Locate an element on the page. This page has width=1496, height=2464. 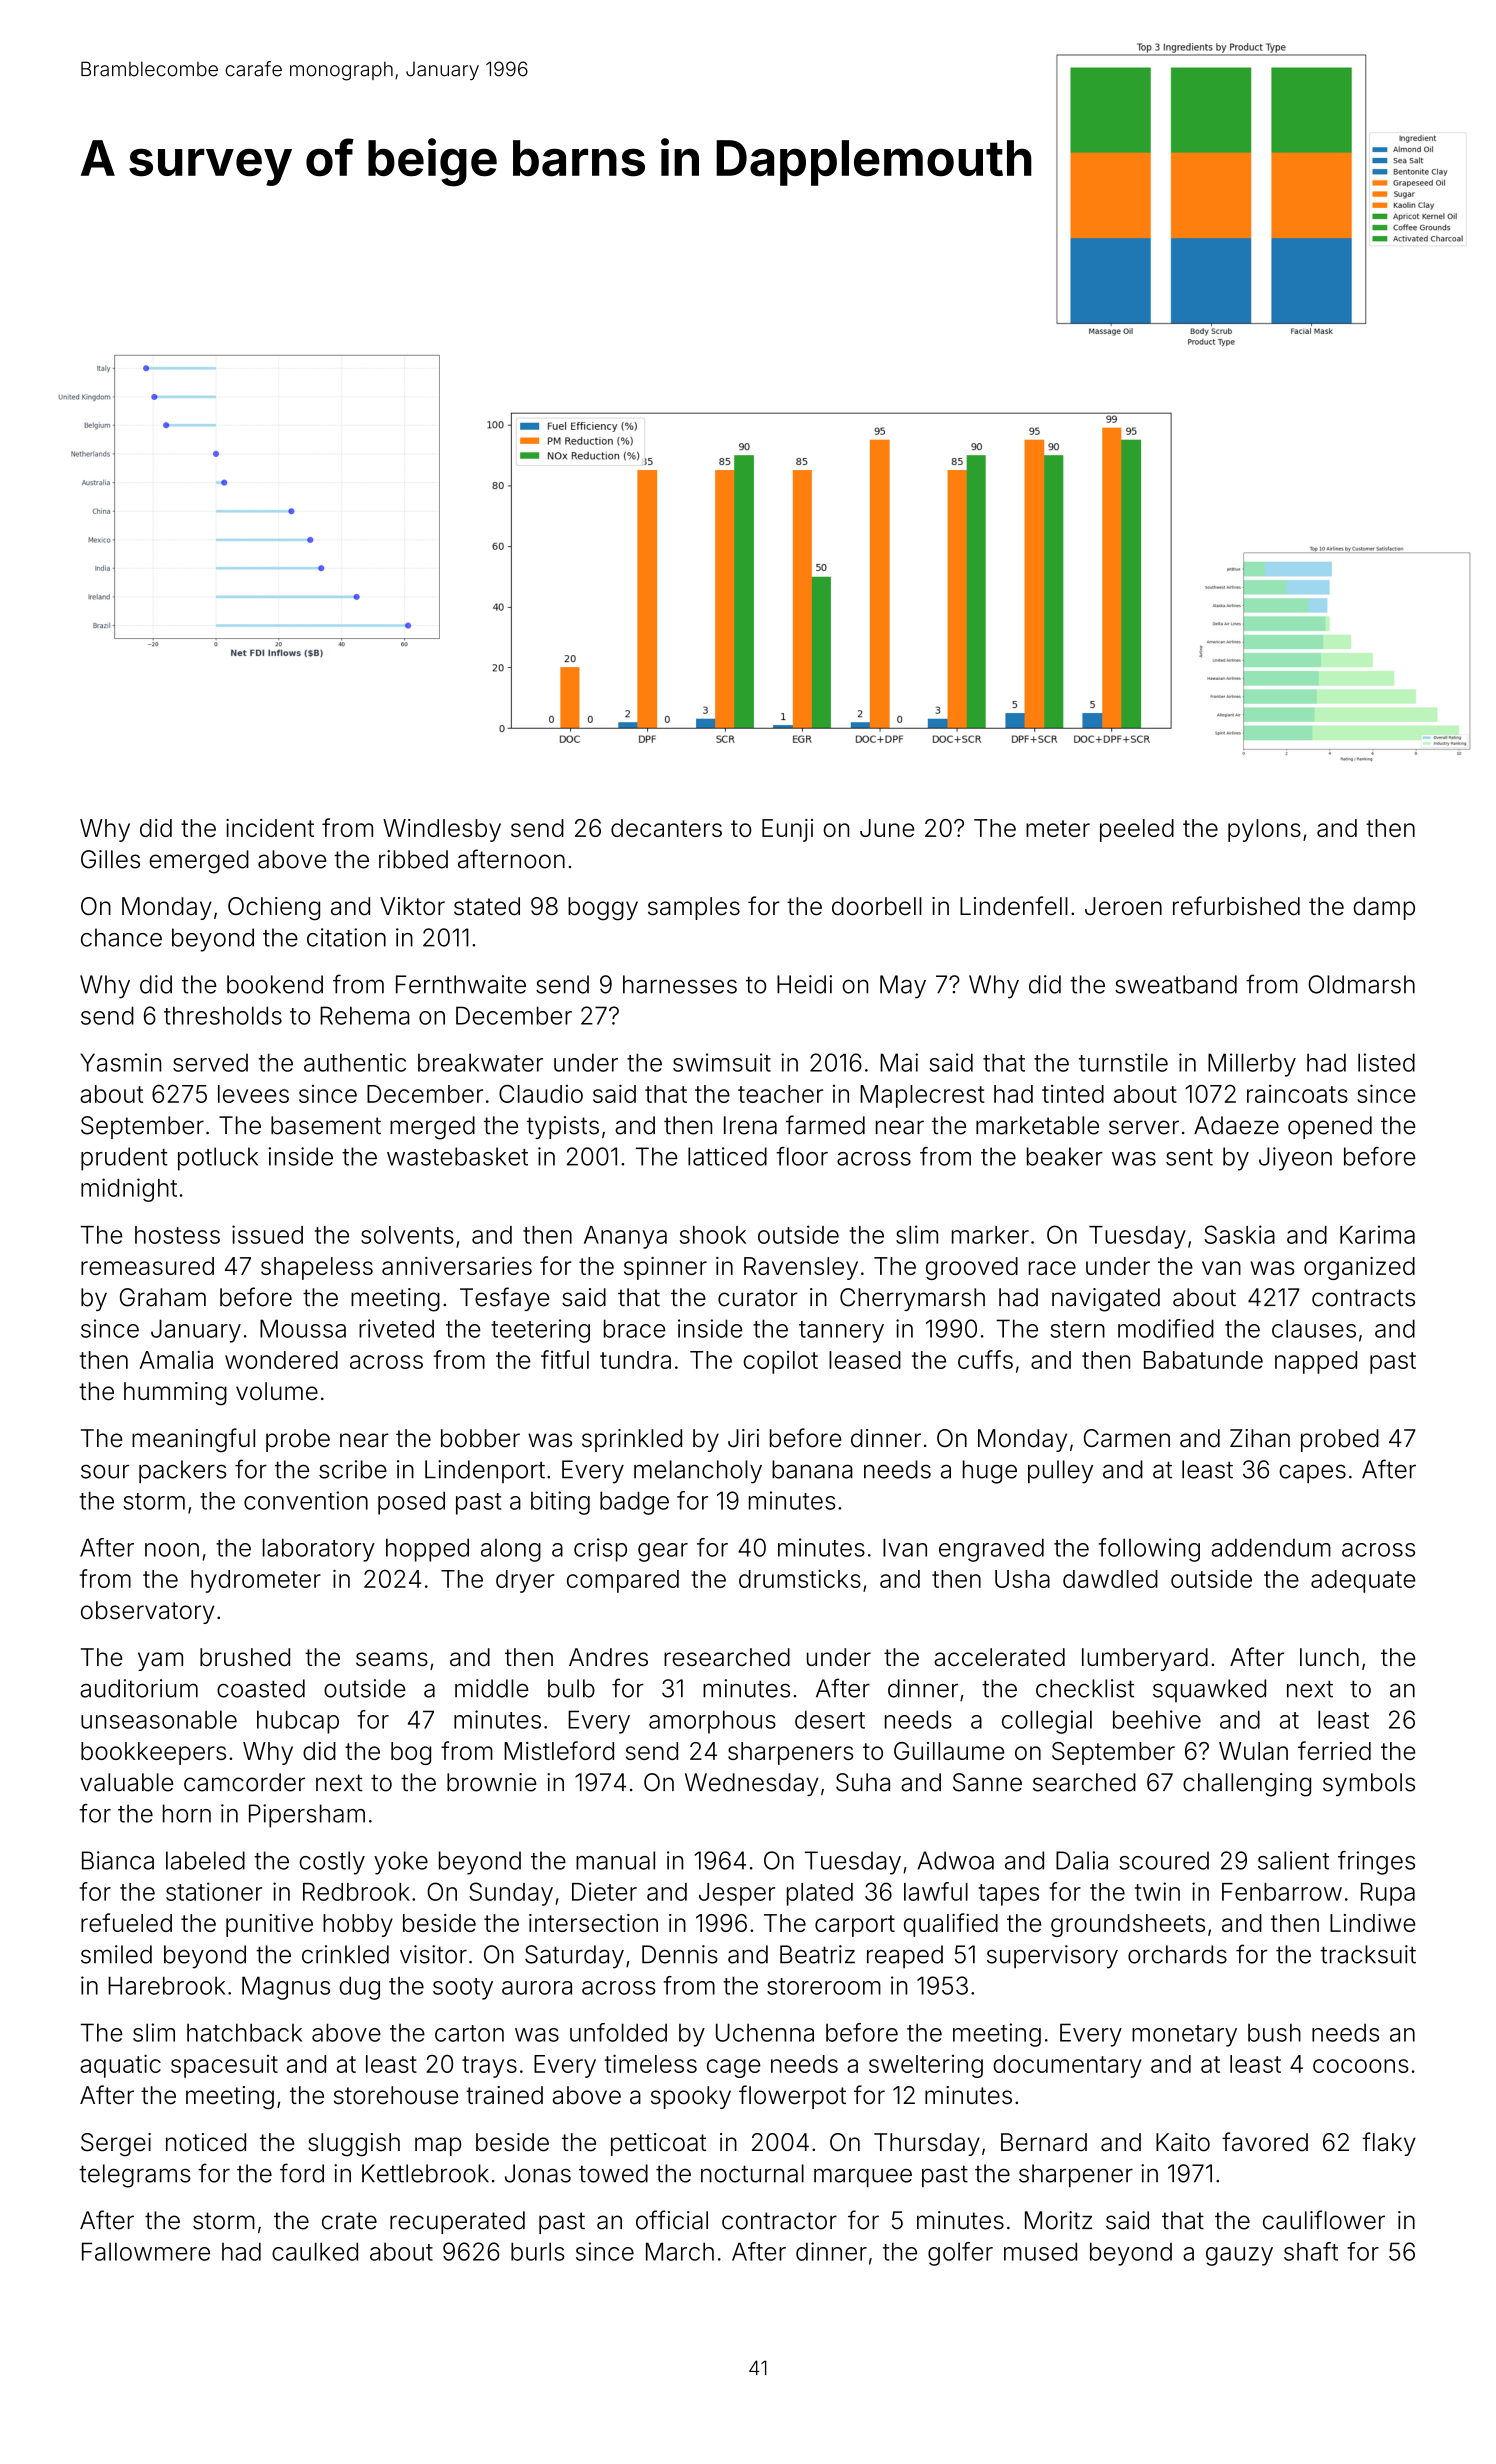
boggy is located at coordinates (603, 909).
